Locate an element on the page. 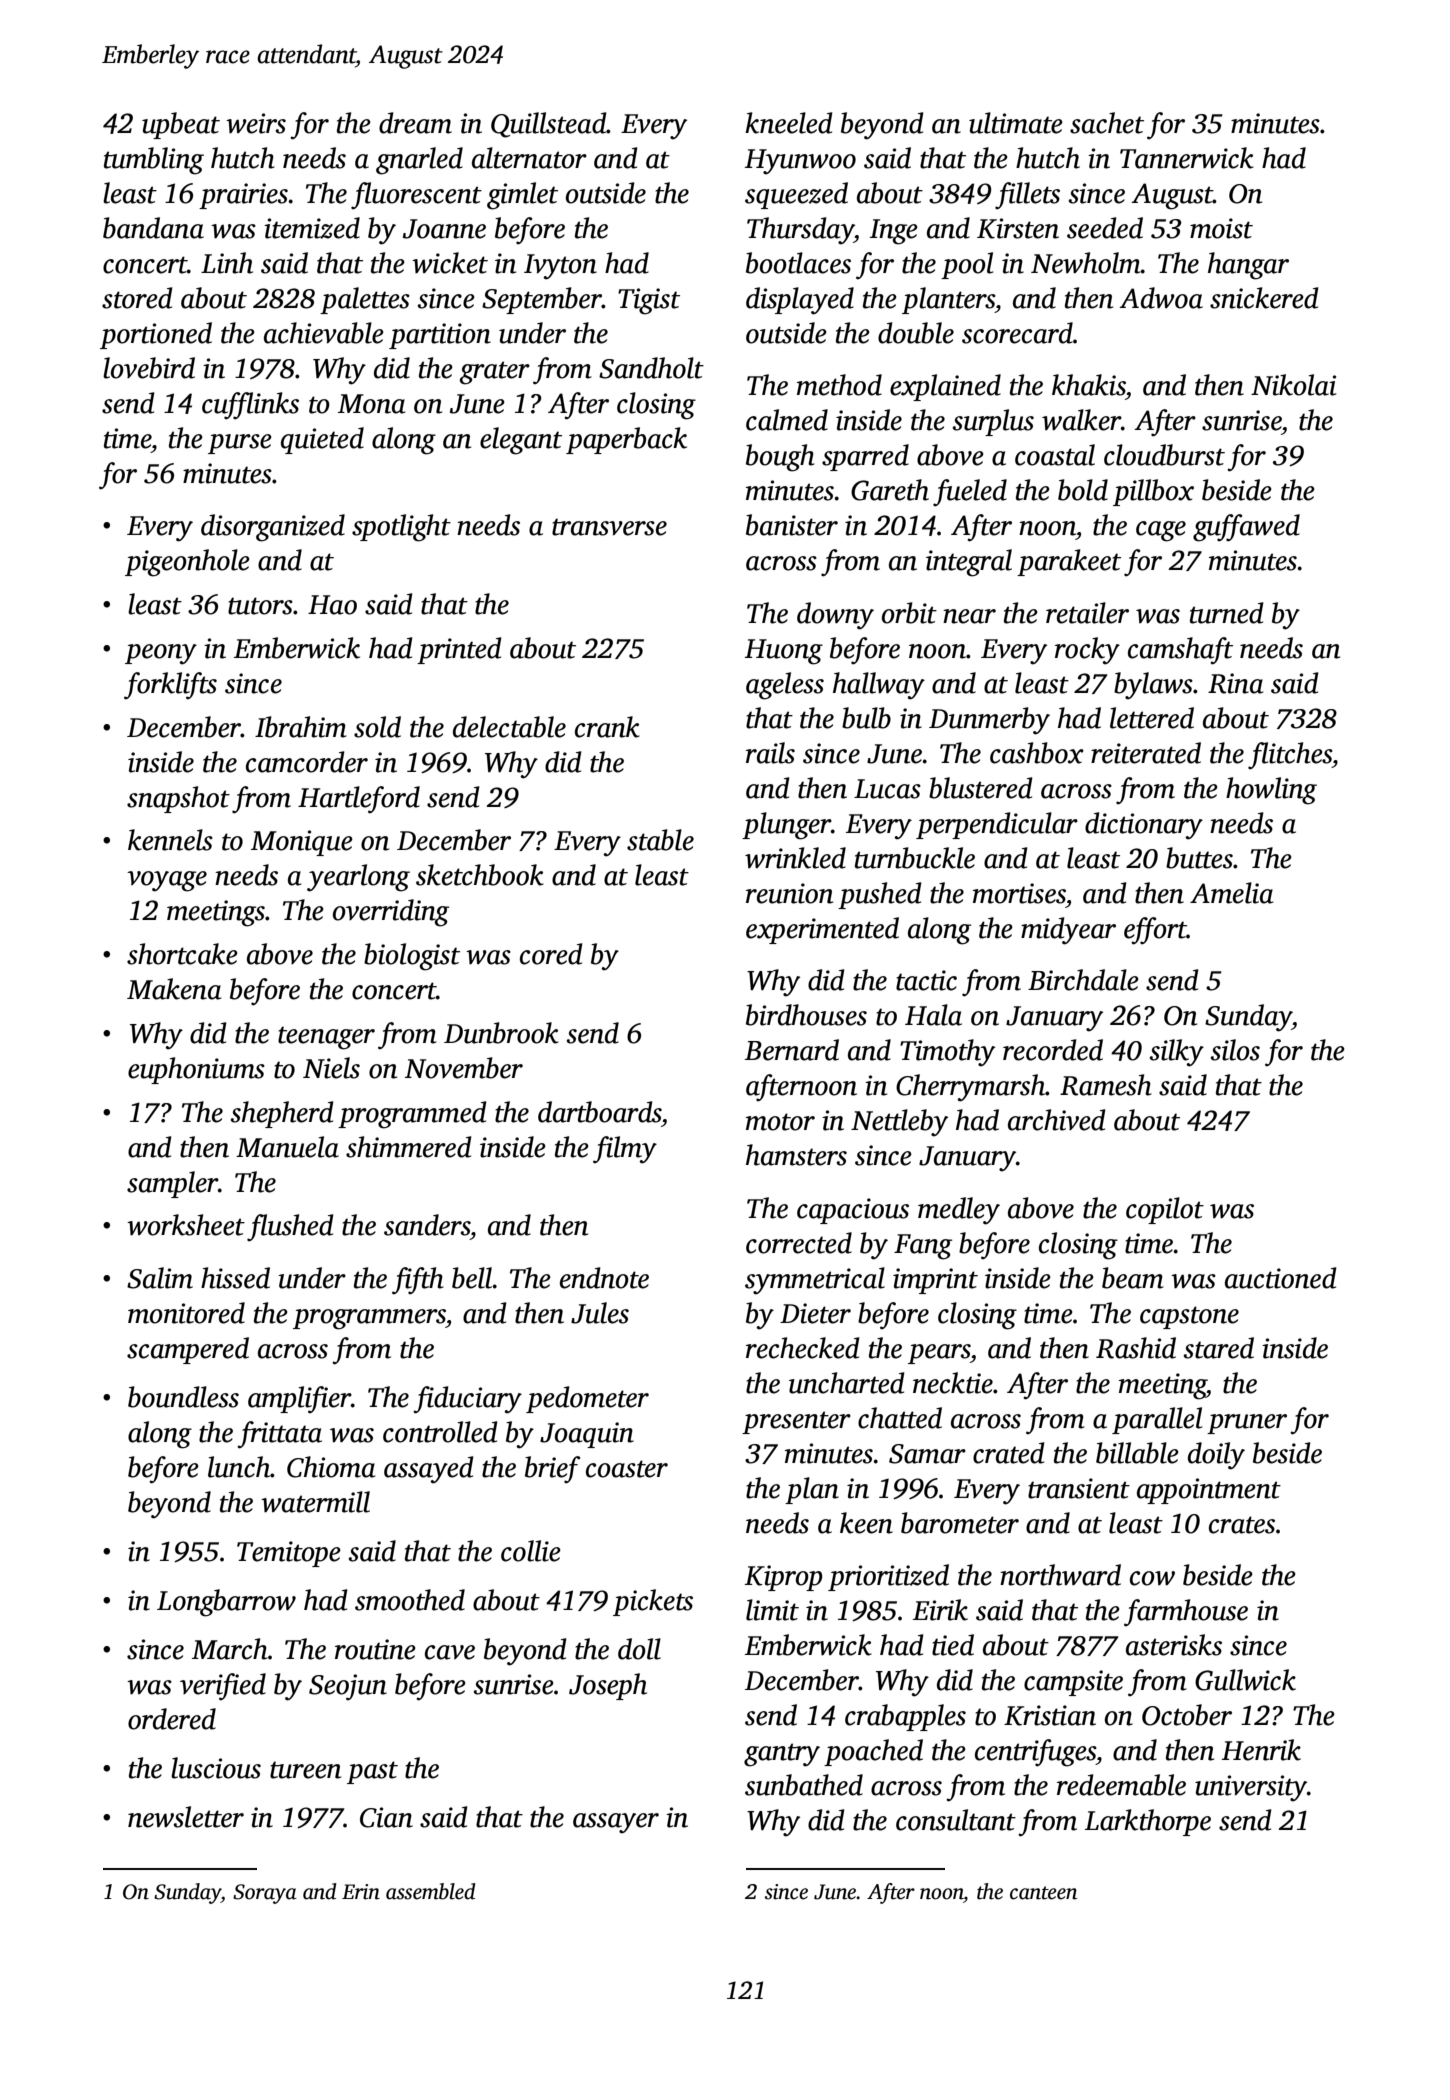  assayer is located at coordinates (616, 1823).
